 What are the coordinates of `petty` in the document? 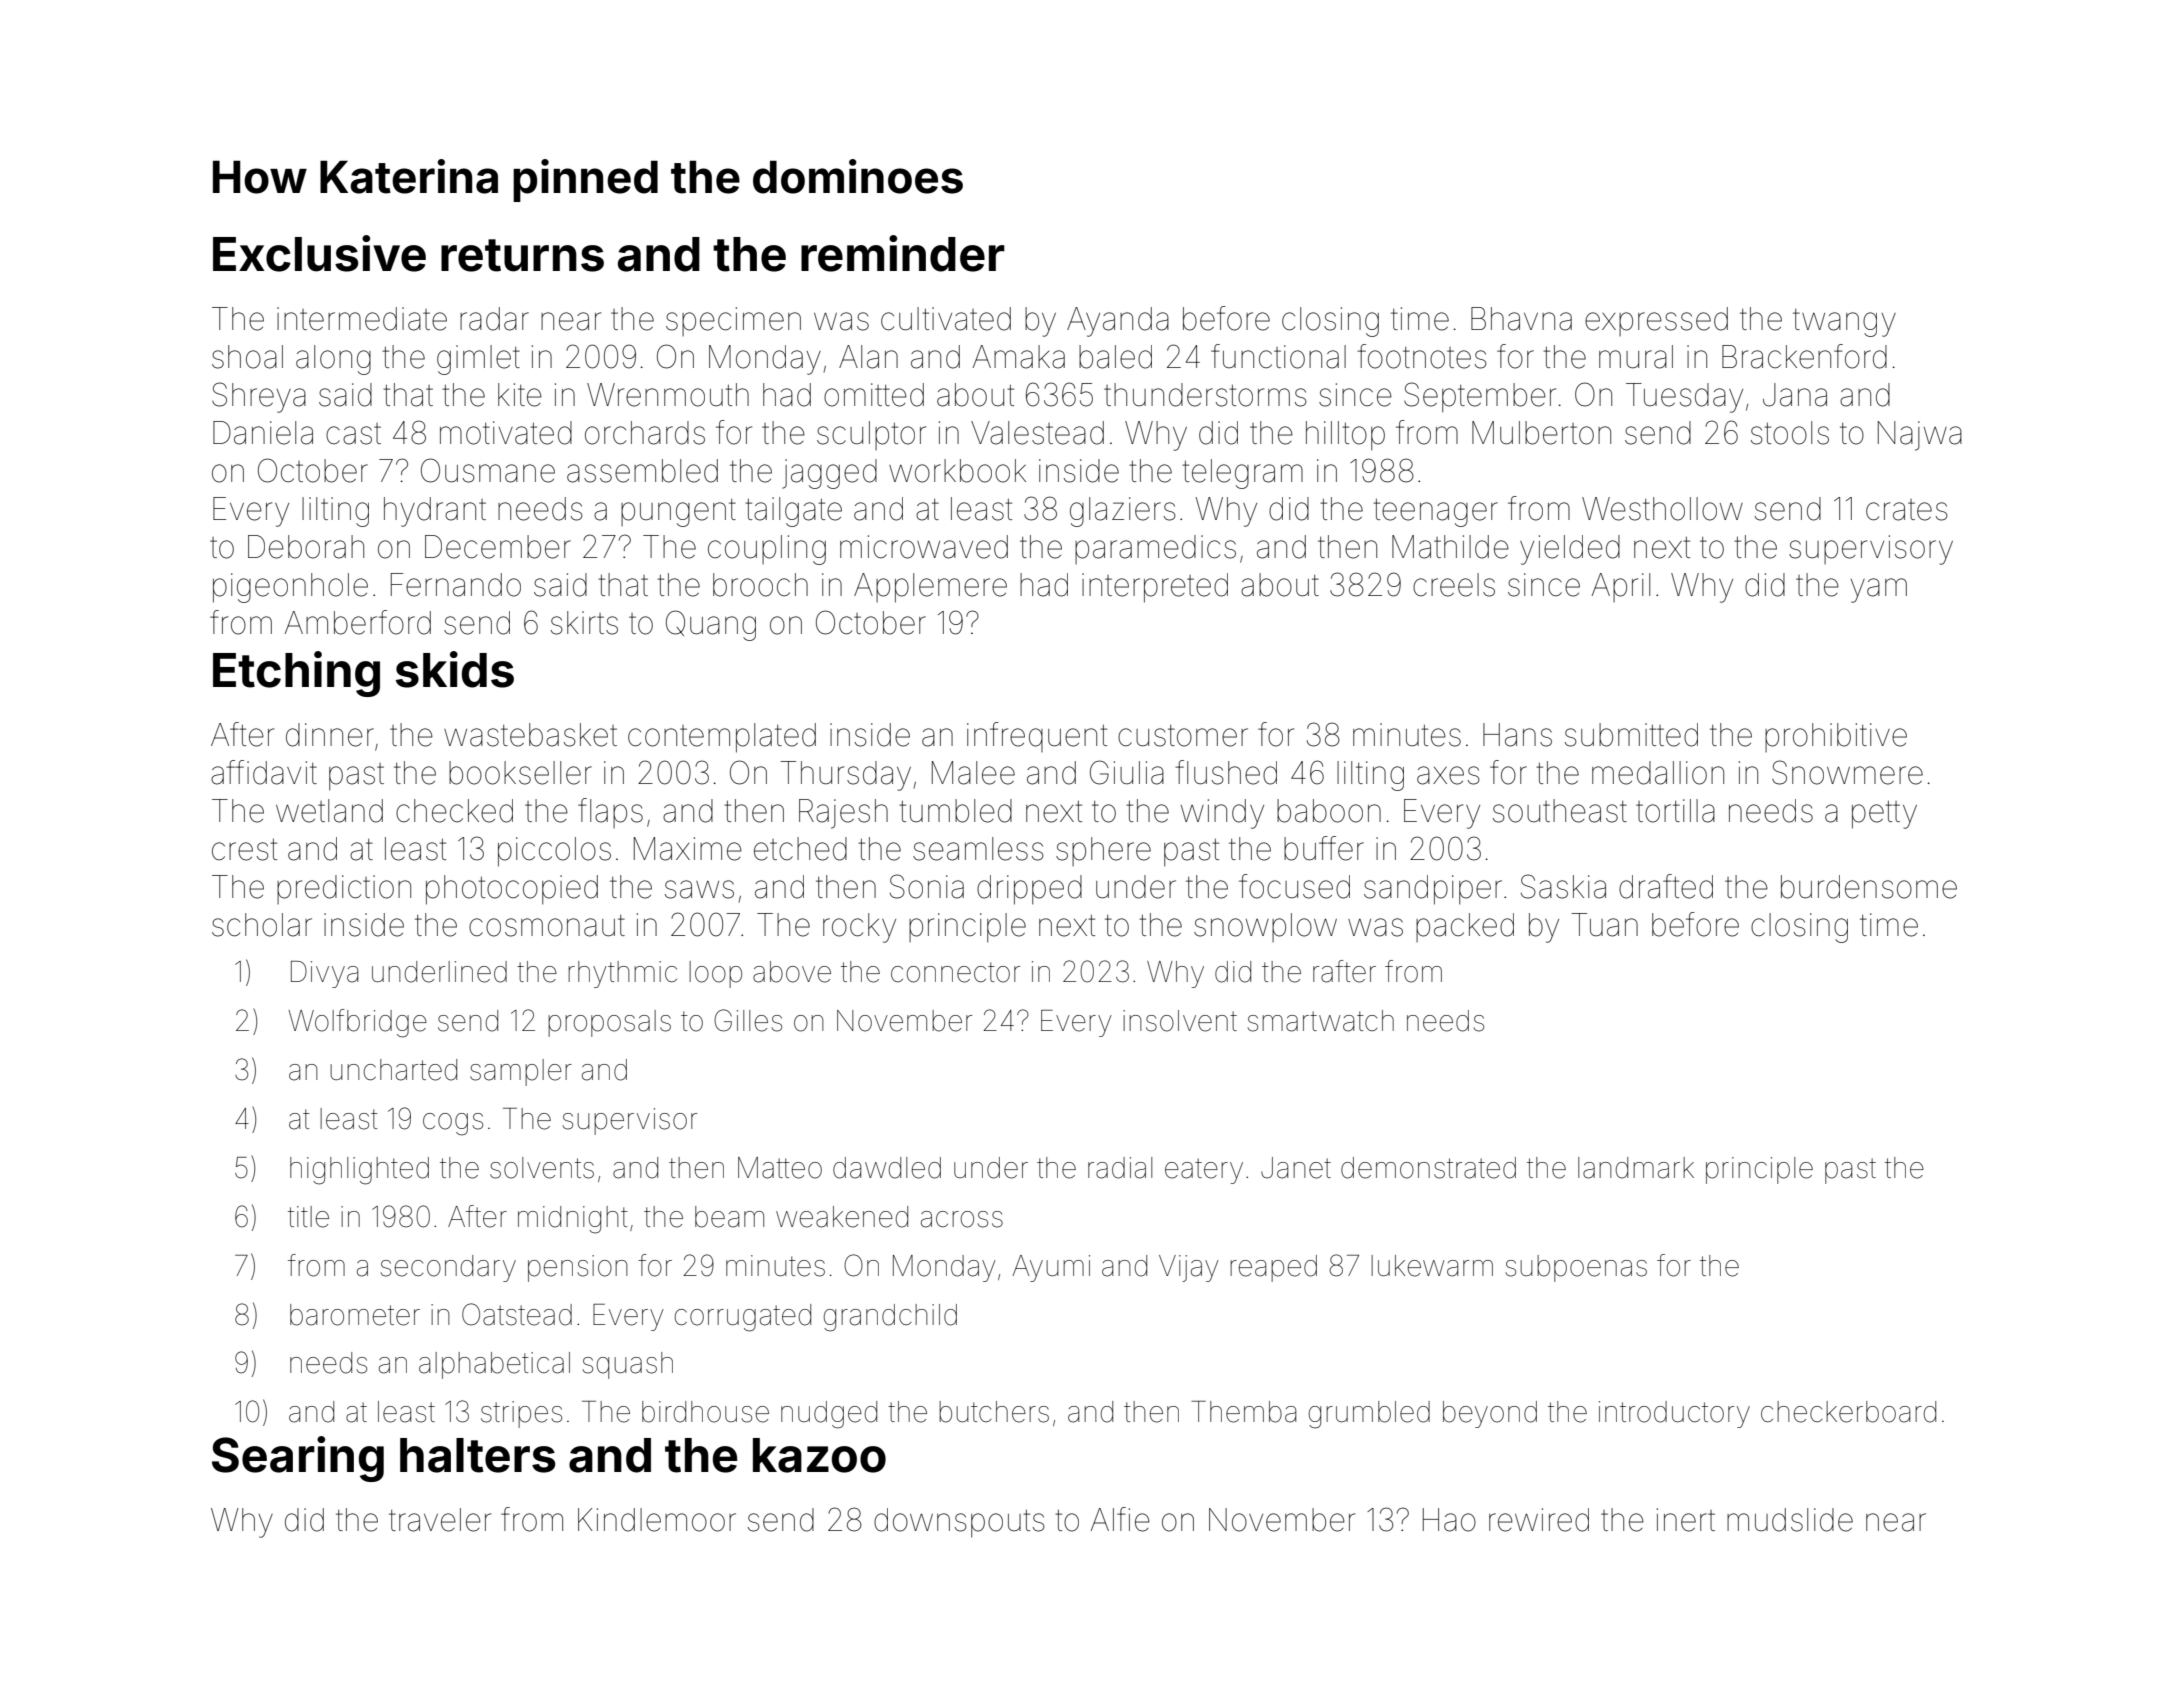 It's located at (1884, 815).
